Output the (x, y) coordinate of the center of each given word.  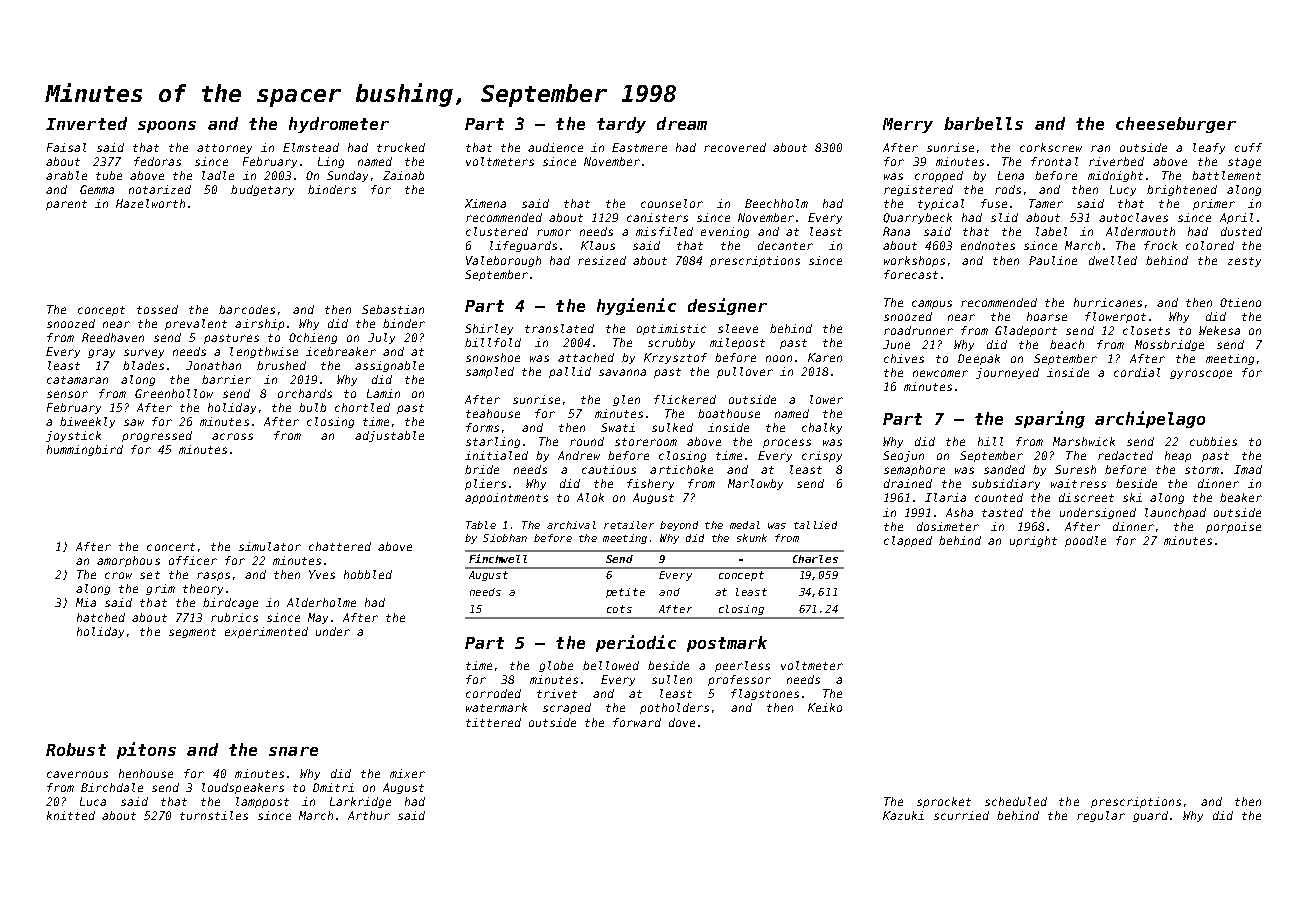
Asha (959, 512)
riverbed (1116, 161)
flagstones (765, 694)
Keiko (825, 707)
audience (555, 147)
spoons (167, 127)
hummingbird (85, 450)
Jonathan (213, 365)
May (318, 618)
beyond (679, 526)
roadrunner (918, 330)
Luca (93, 801)
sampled (490, 372)
